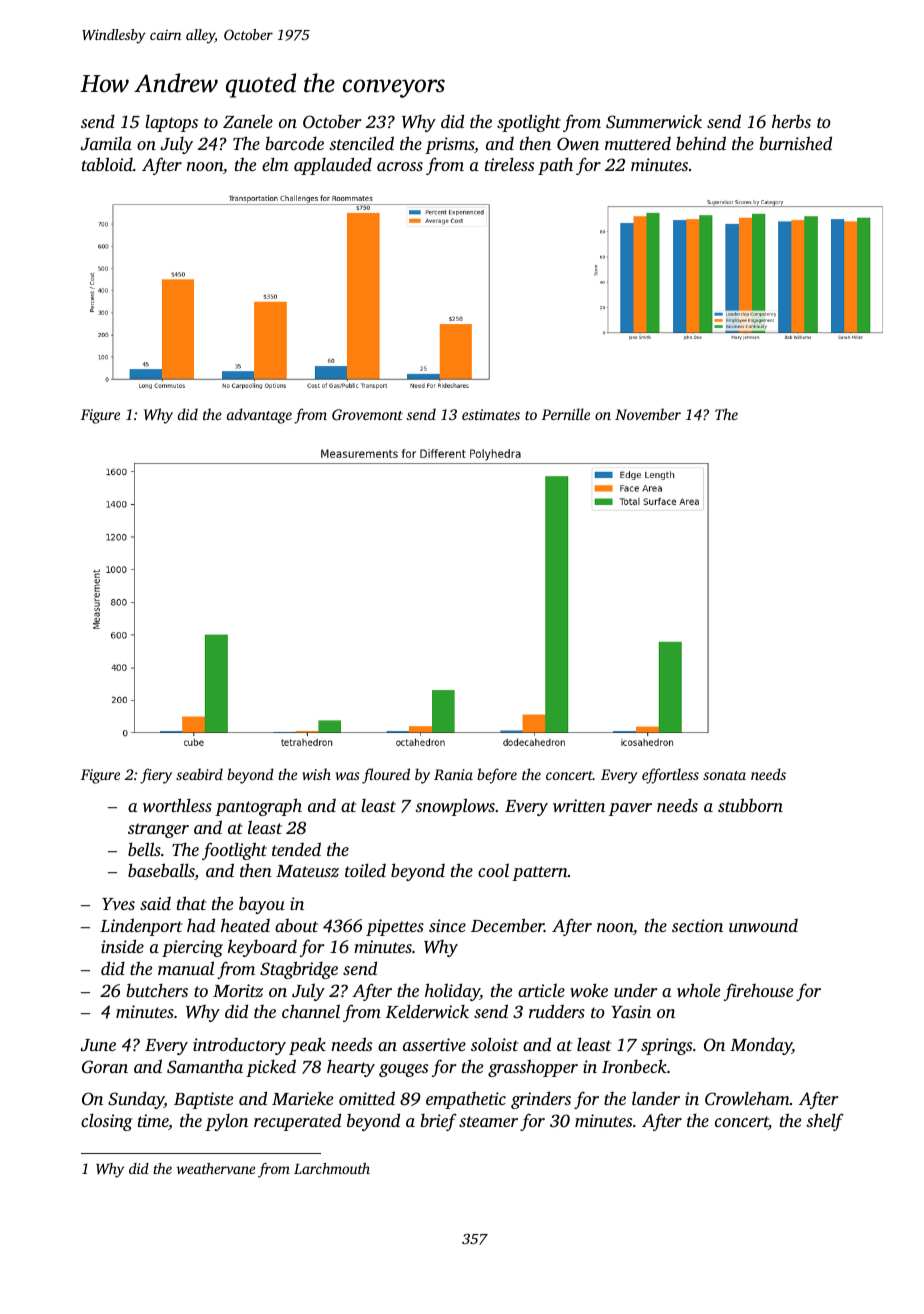 The width and height of the page is (924, 1314). What do you see at coordinates (248, 121) in the page?
I see `Zanele` at bounding box center [248, 121].
